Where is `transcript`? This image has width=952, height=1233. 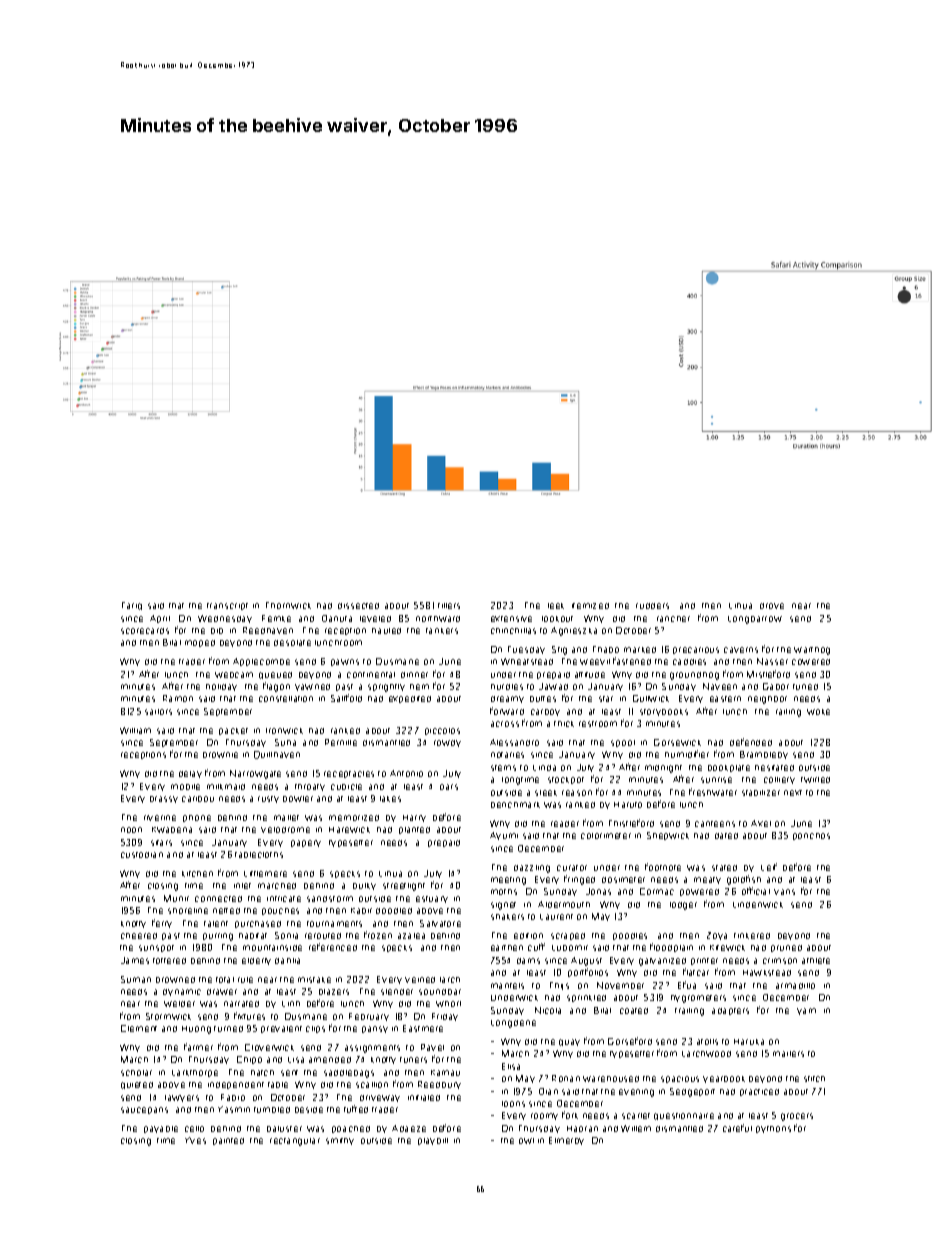
transcript is located at coordinates (227, 606).
